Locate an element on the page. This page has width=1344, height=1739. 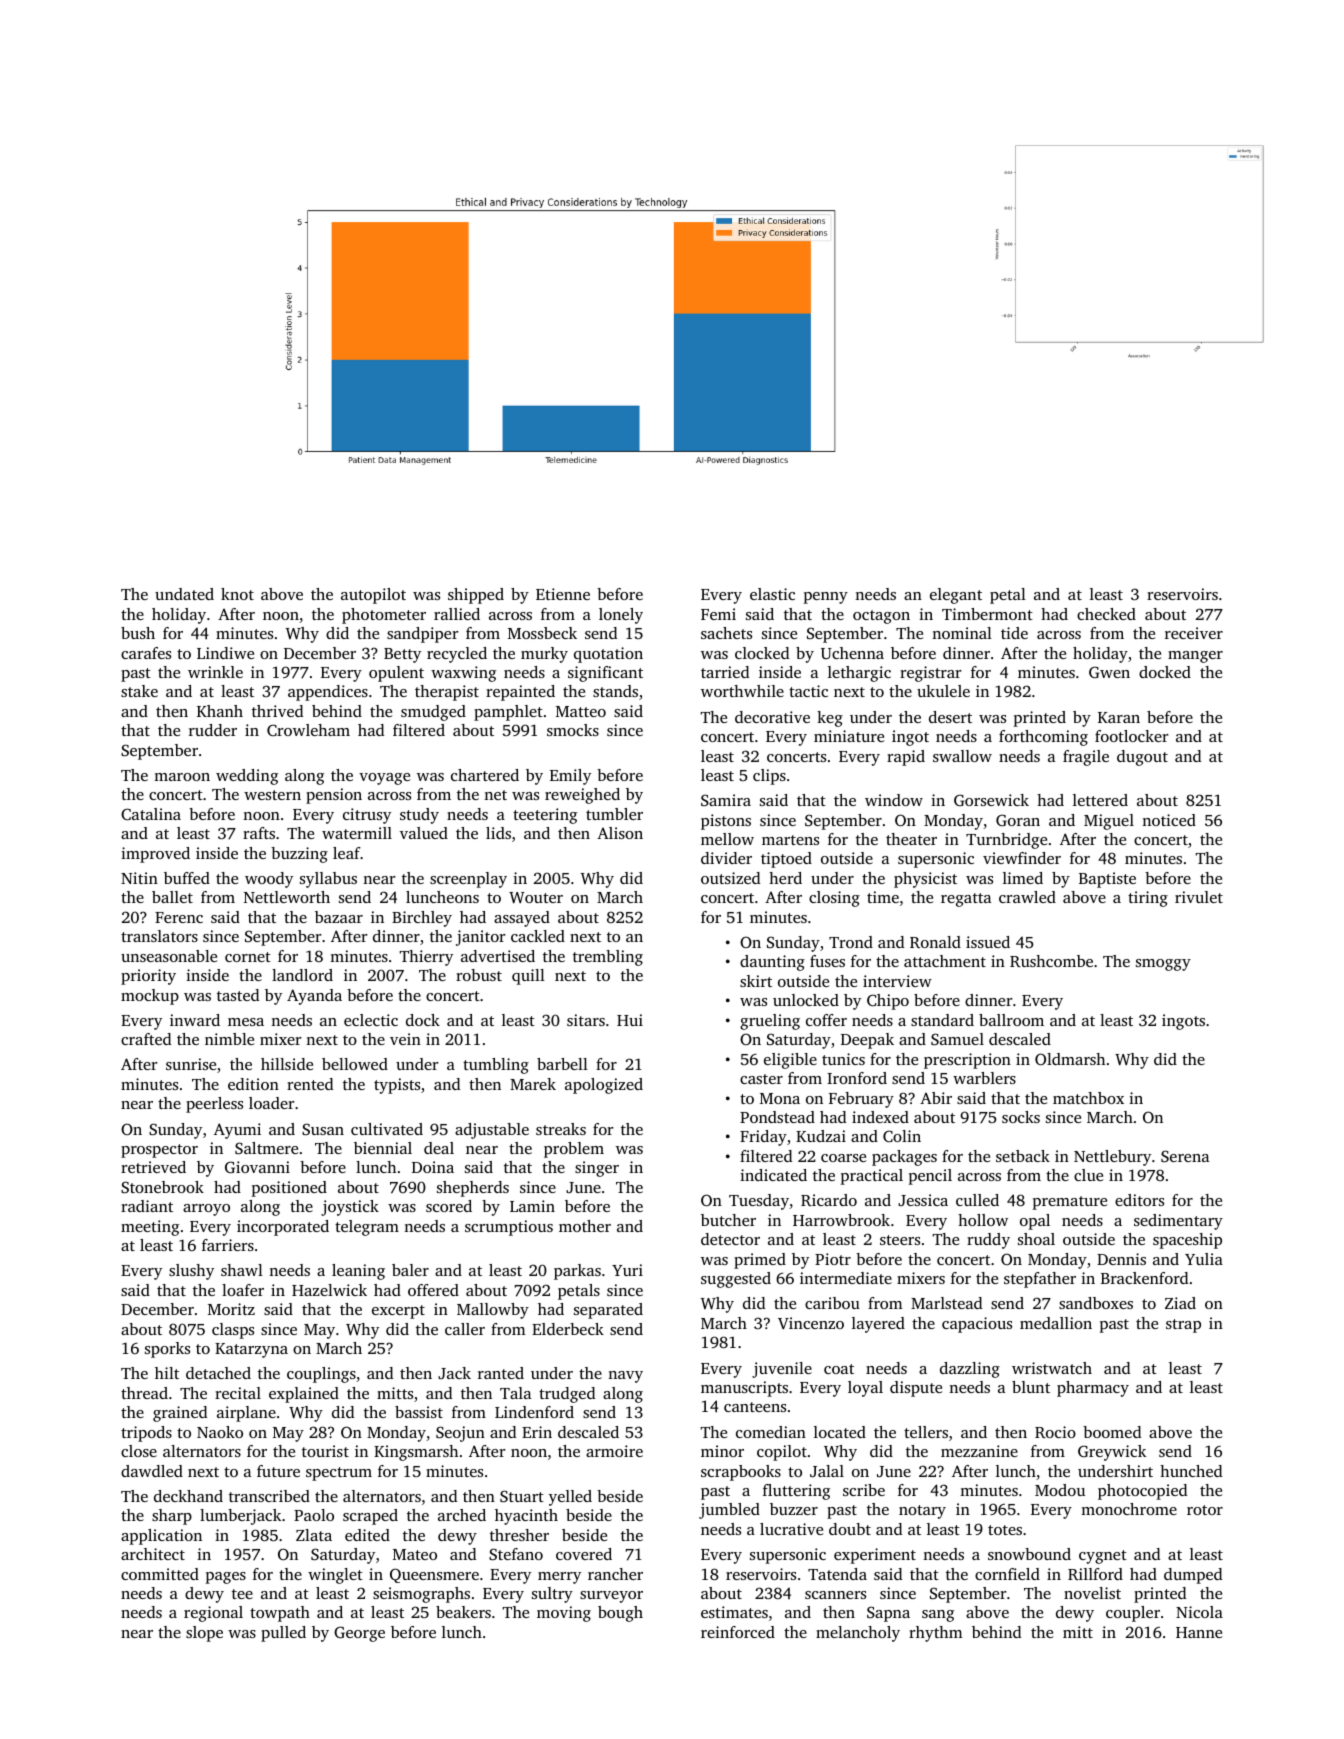
Greywick is located at coordinates (1112, 1453).
